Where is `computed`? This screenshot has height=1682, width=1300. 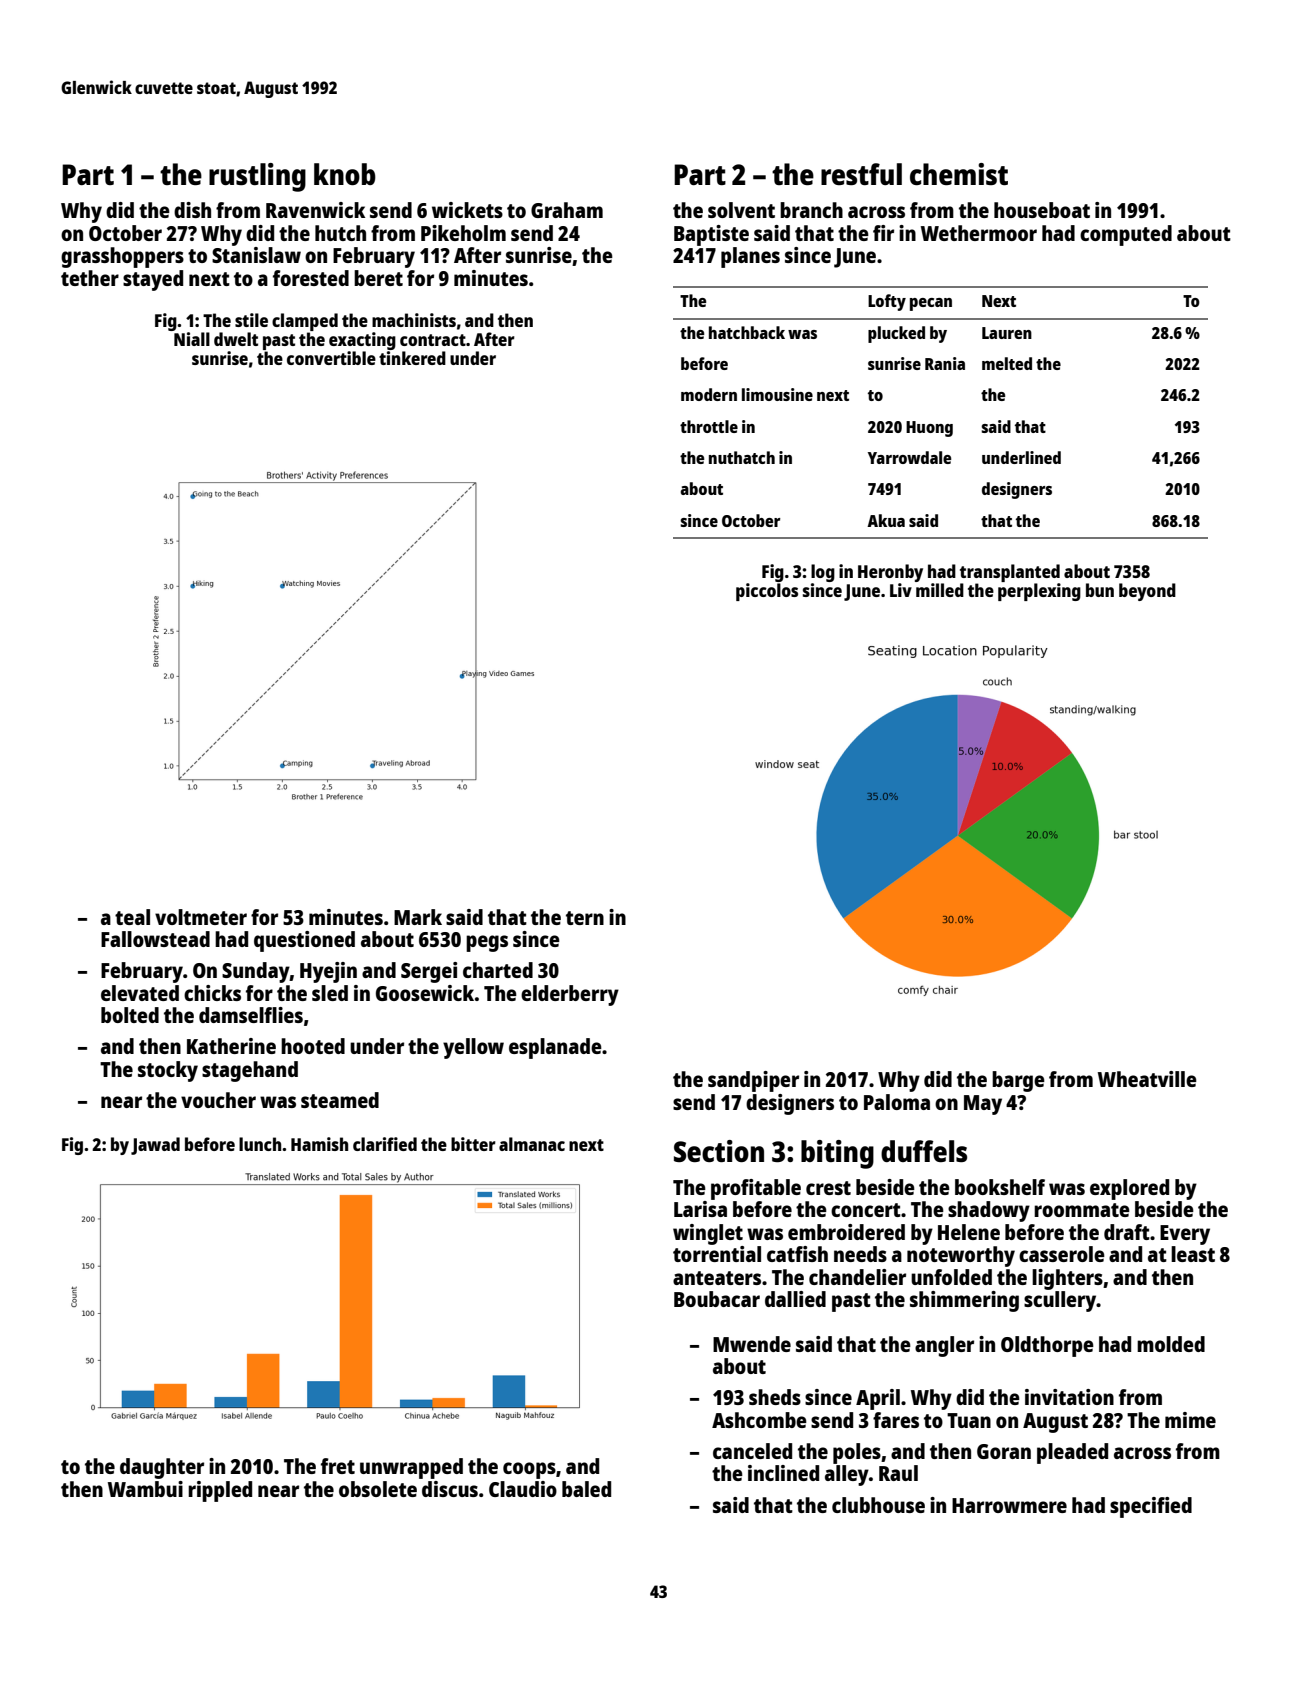
computed is located at coordinates (1126, 235).
